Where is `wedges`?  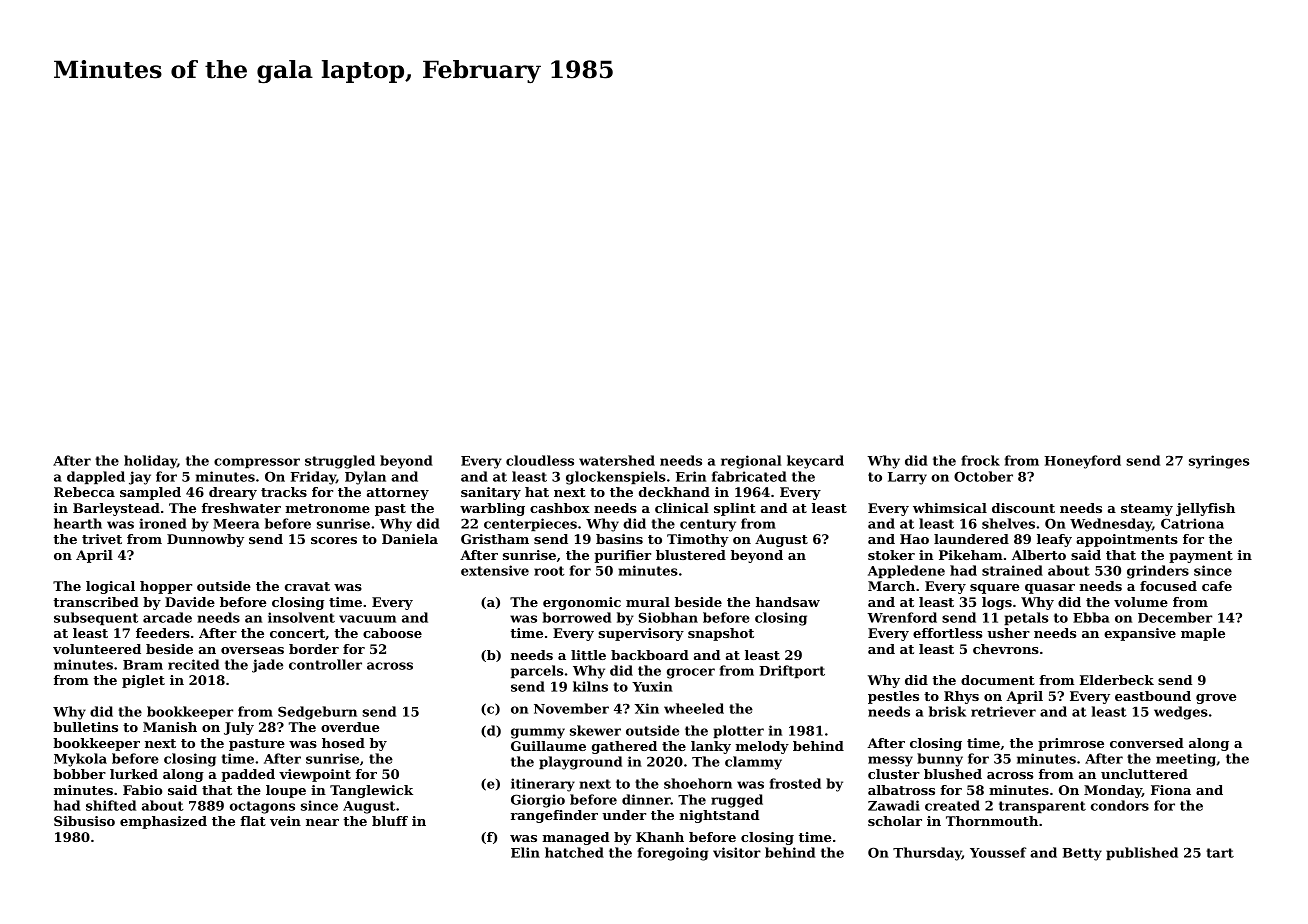 wedges is located at coordinates (1181, 713).
